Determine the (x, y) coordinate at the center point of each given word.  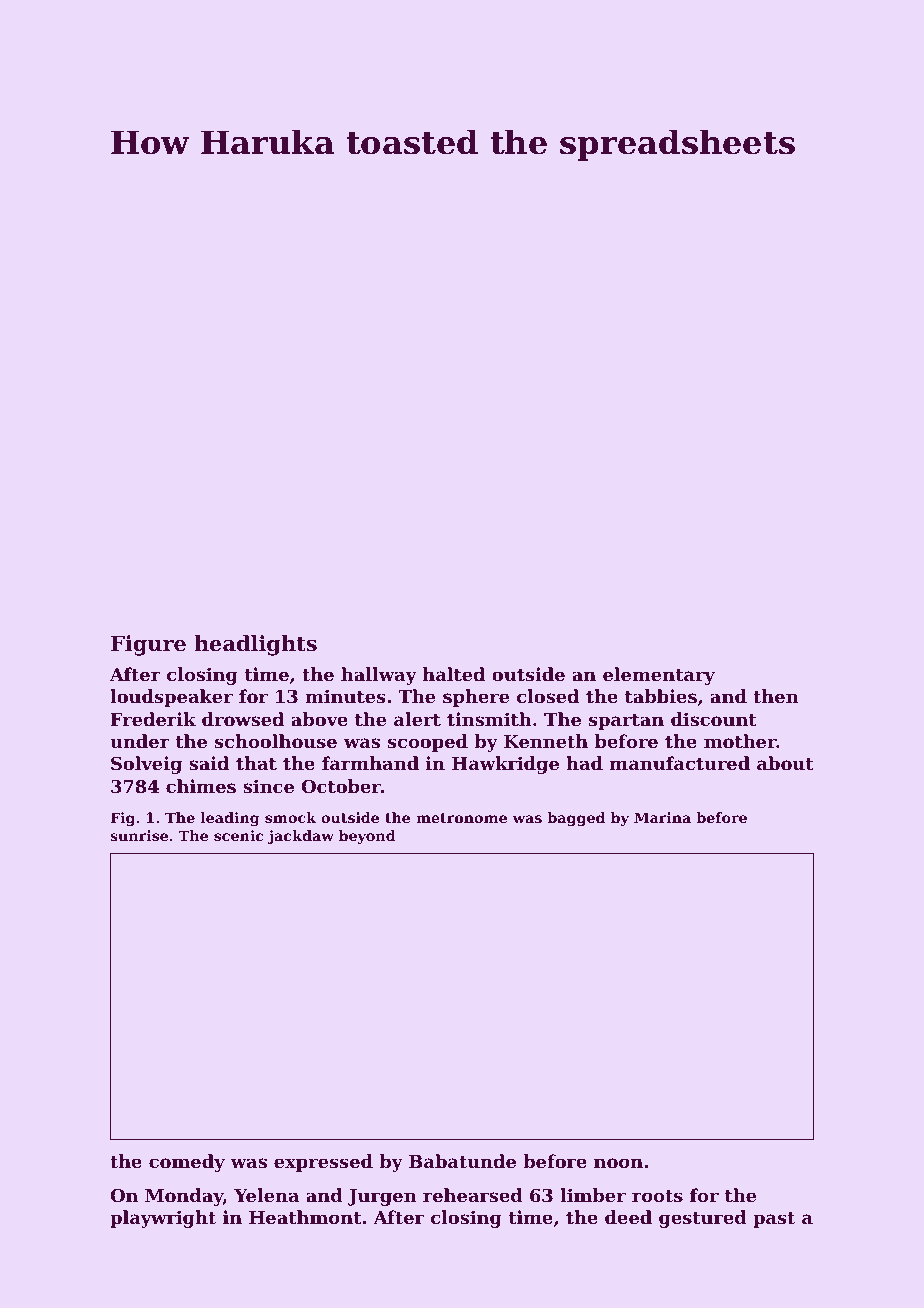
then (776, 696)
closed (548, 696)
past (774, 1220)
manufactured (680, 763)
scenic (238, 835)
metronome (461, 818)
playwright (163, 1219)
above (319, 719)
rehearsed (473, 1195)
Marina (662, 817)
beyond (367, 837)
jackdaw (301, 837)
